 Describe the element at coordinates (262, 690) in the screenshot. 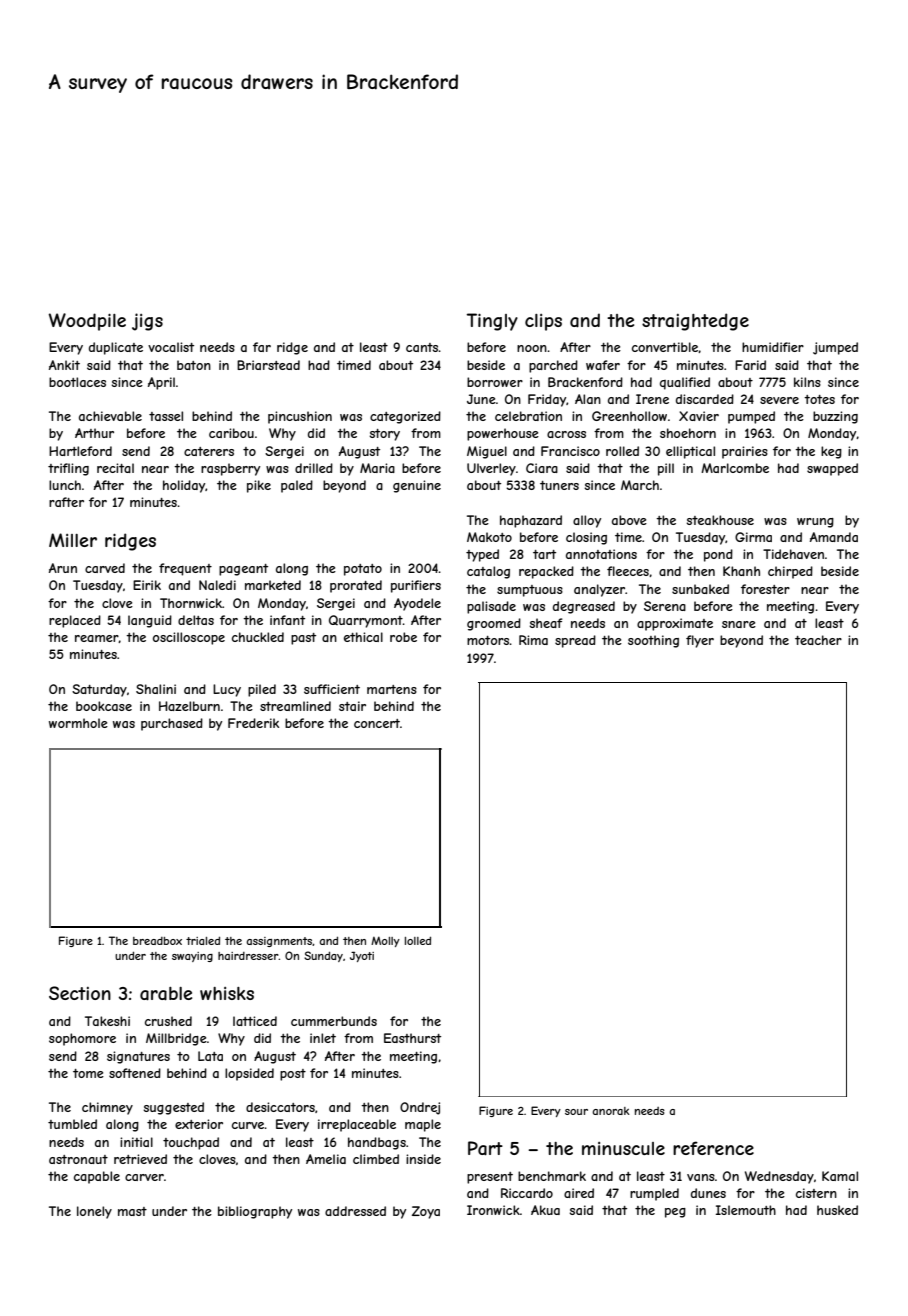

I see `piled` at that location.
